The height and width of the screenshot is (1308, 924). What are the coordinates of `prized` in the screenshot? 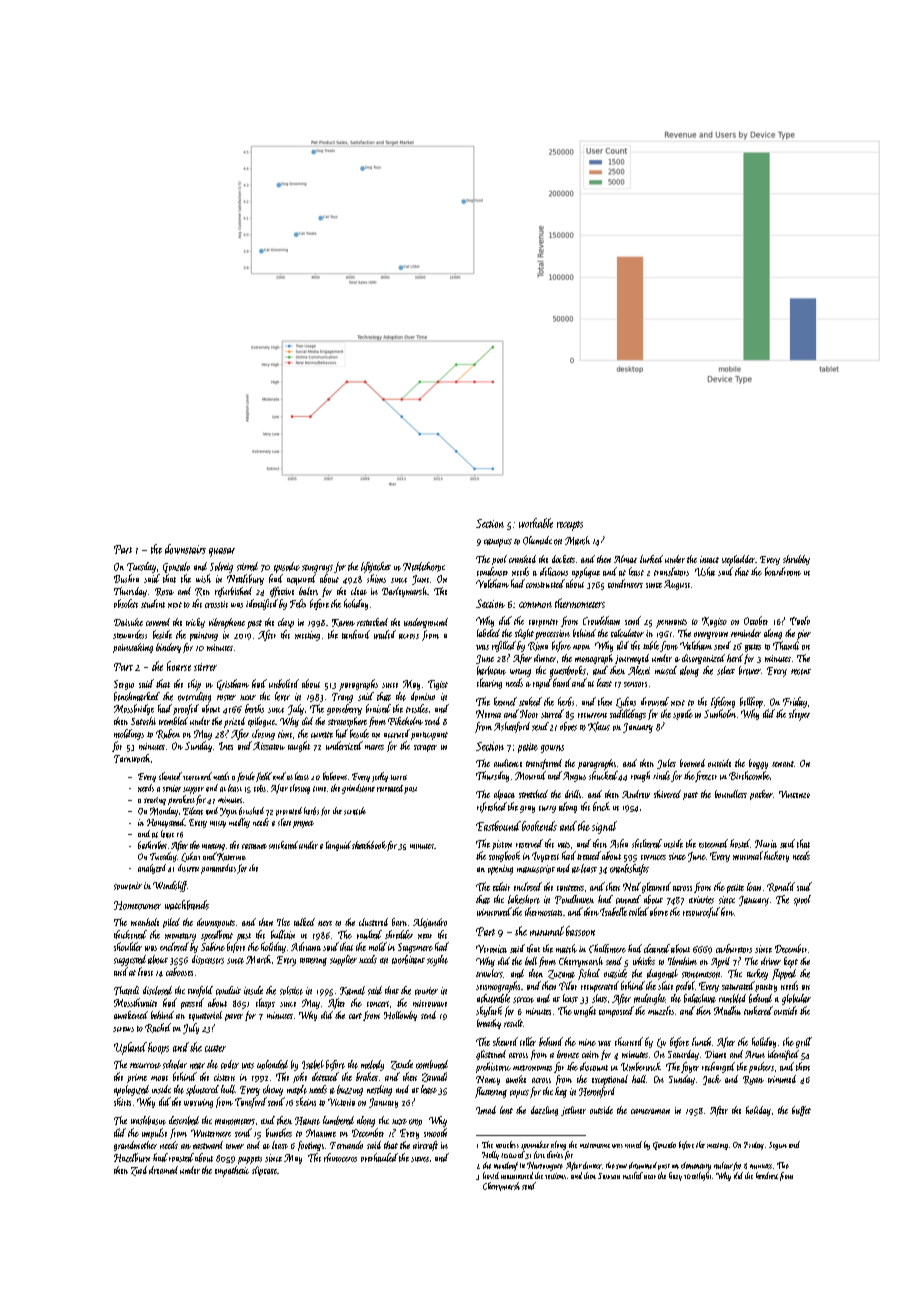 It's located at (234, 722).
